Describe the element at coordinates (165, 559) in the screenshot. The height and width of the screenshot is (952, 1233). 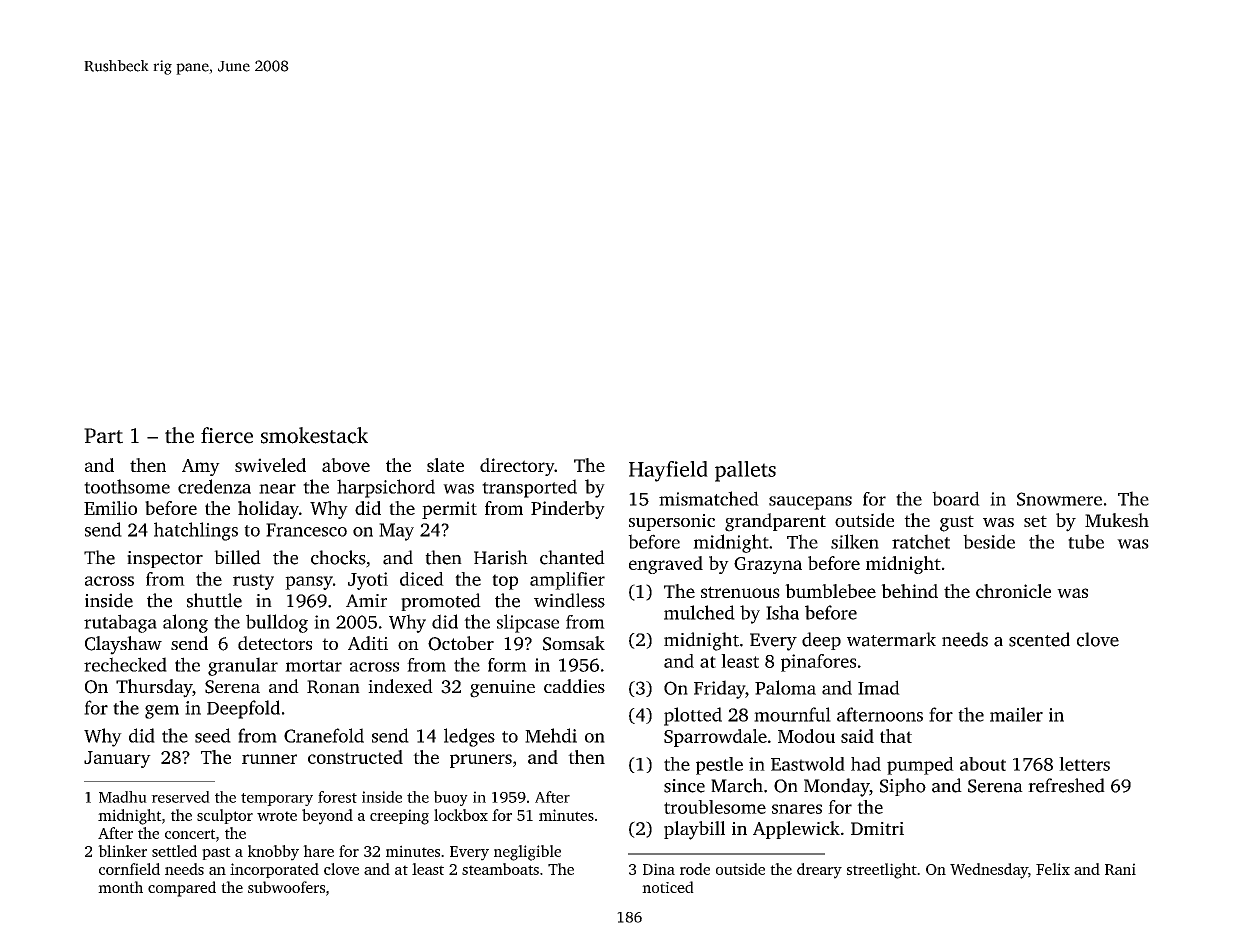
I see `inspector` at that location.
